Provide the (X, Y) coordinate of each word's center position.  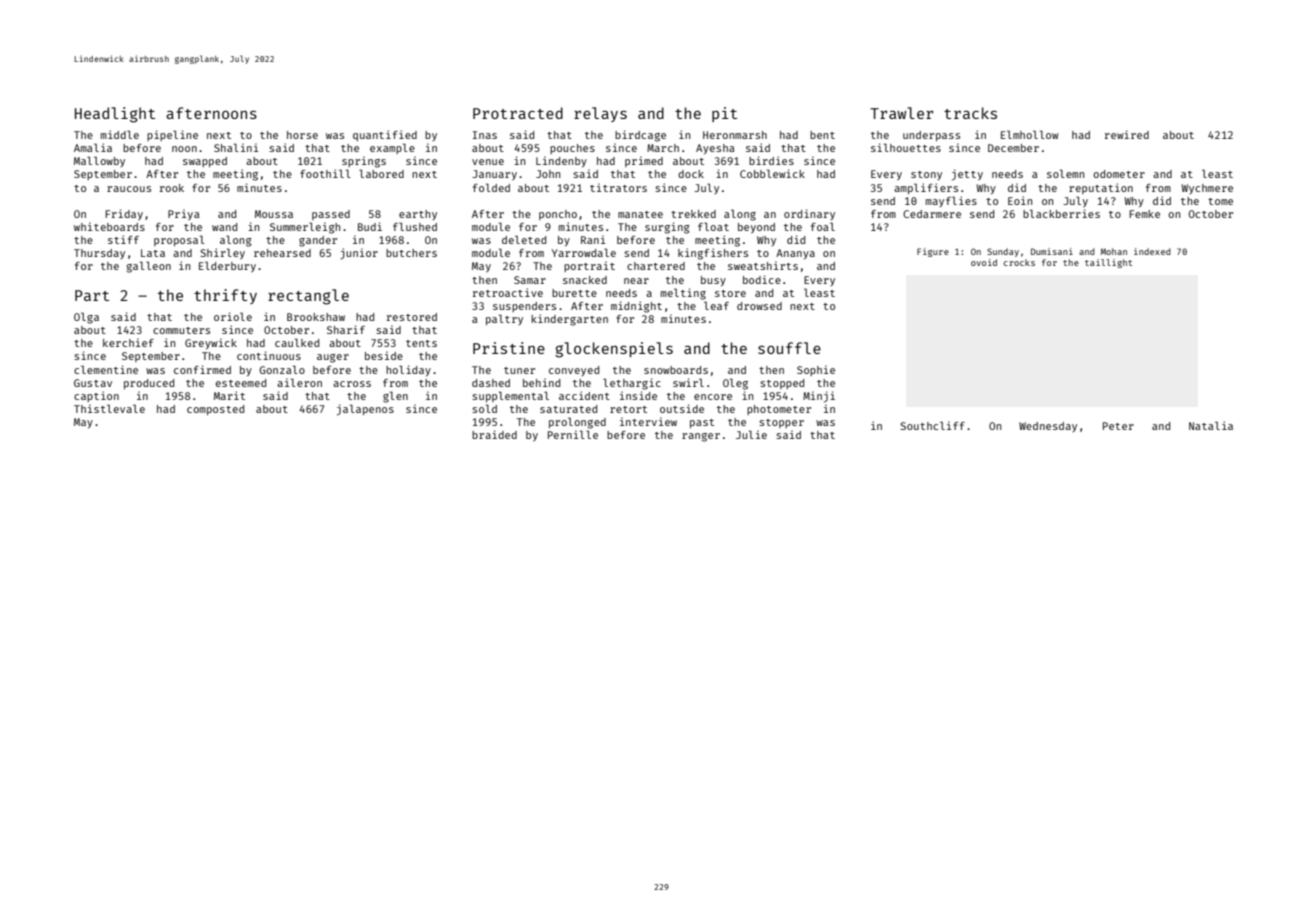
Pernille (573, 434)
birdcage (640, 136)
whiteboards (109, 226)
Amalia (93, 147)
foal (823, 226)
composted (215, 410)
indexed (1152, 251)
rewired (1127, 134)
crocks (1019, 262)
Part (92, 295)
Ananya (795, 254)
